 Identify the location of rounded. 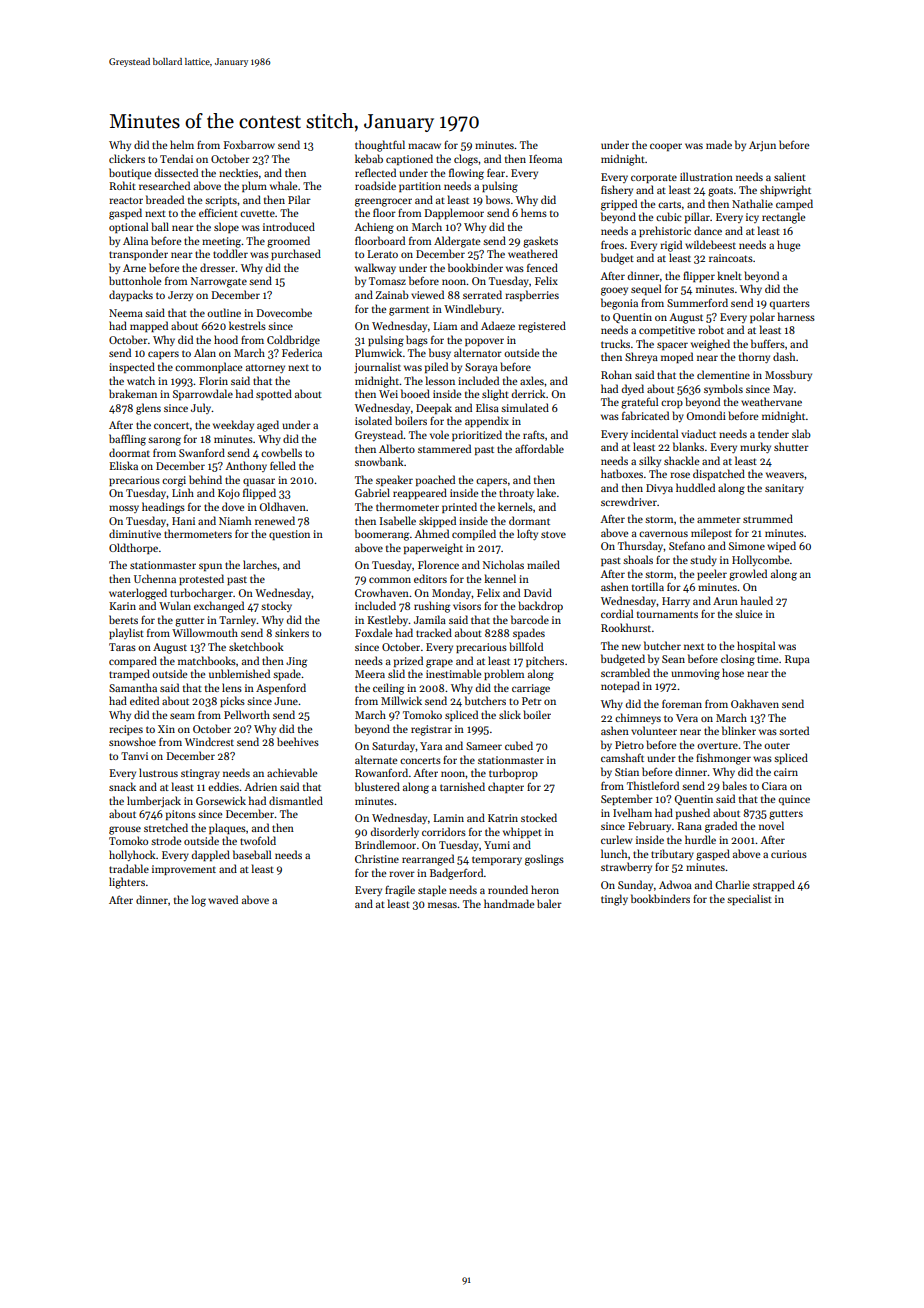
(508, 889).
